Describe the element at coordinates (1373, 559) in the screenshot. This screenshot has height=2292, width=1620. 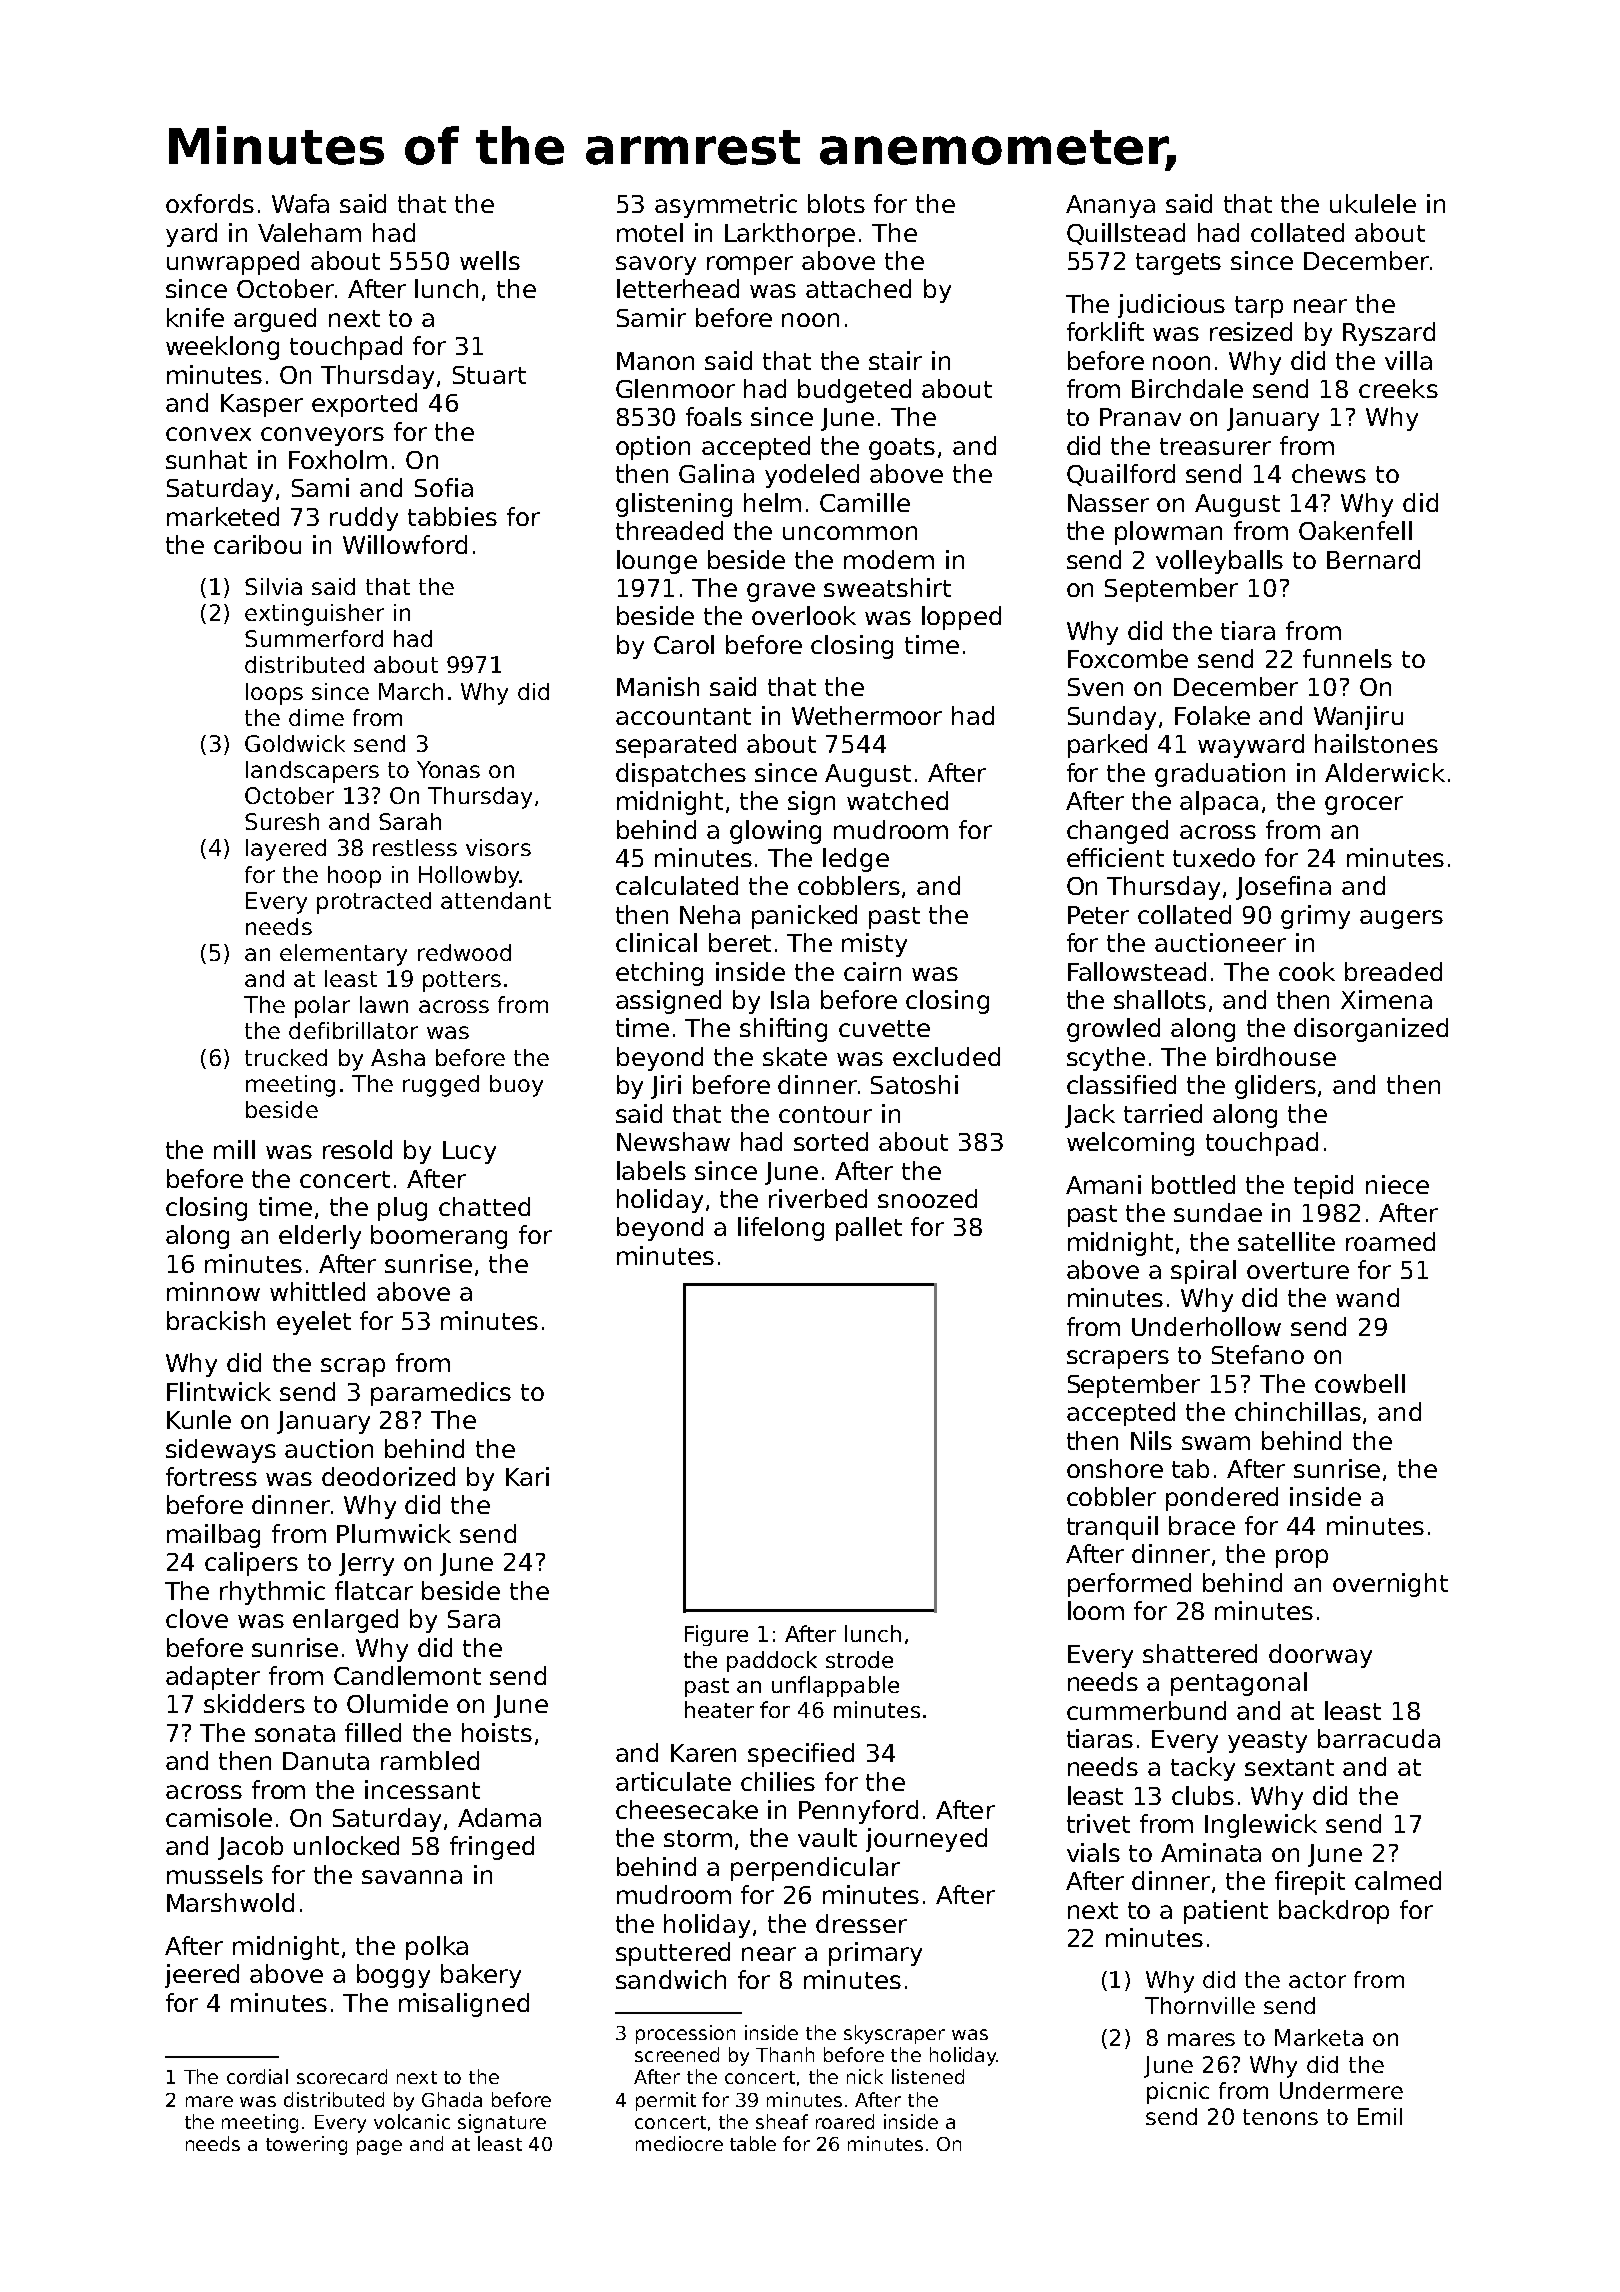
I see `Bernard` at that location.
